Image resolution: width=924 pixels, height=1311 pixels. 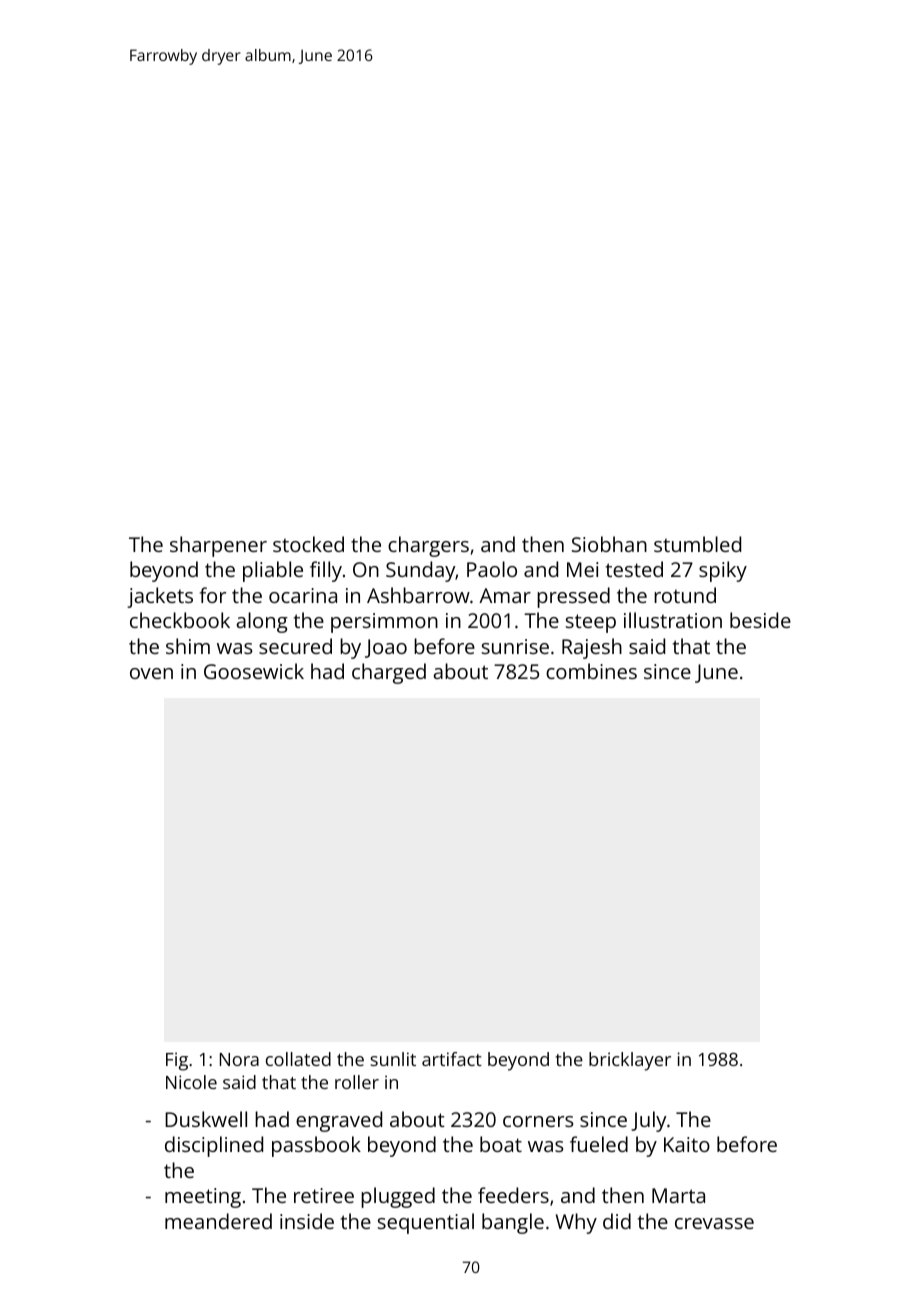 I want to click on combines, so click(x=591, y=671).
